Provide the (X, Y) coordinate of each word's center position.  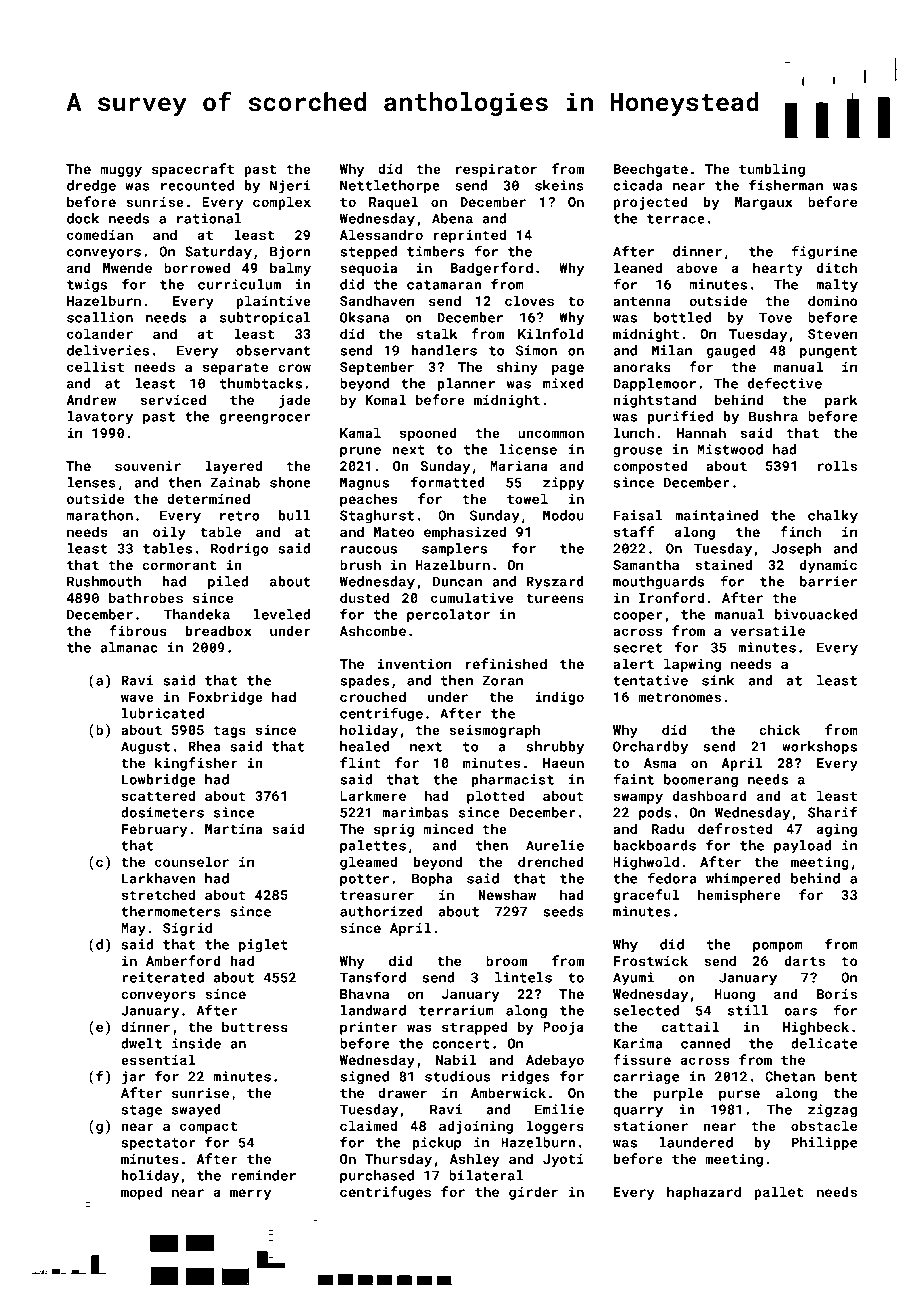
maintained (716, 515)
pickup (436, 1144)
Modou (563, 515)
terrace (676, 219)
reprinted (469, 236)
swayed (196, 1111)
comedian (100, 234)
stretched (158, 894)
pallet (778, 1193)
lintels (523, 977)
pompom (778, 947)
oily (169, 533)
